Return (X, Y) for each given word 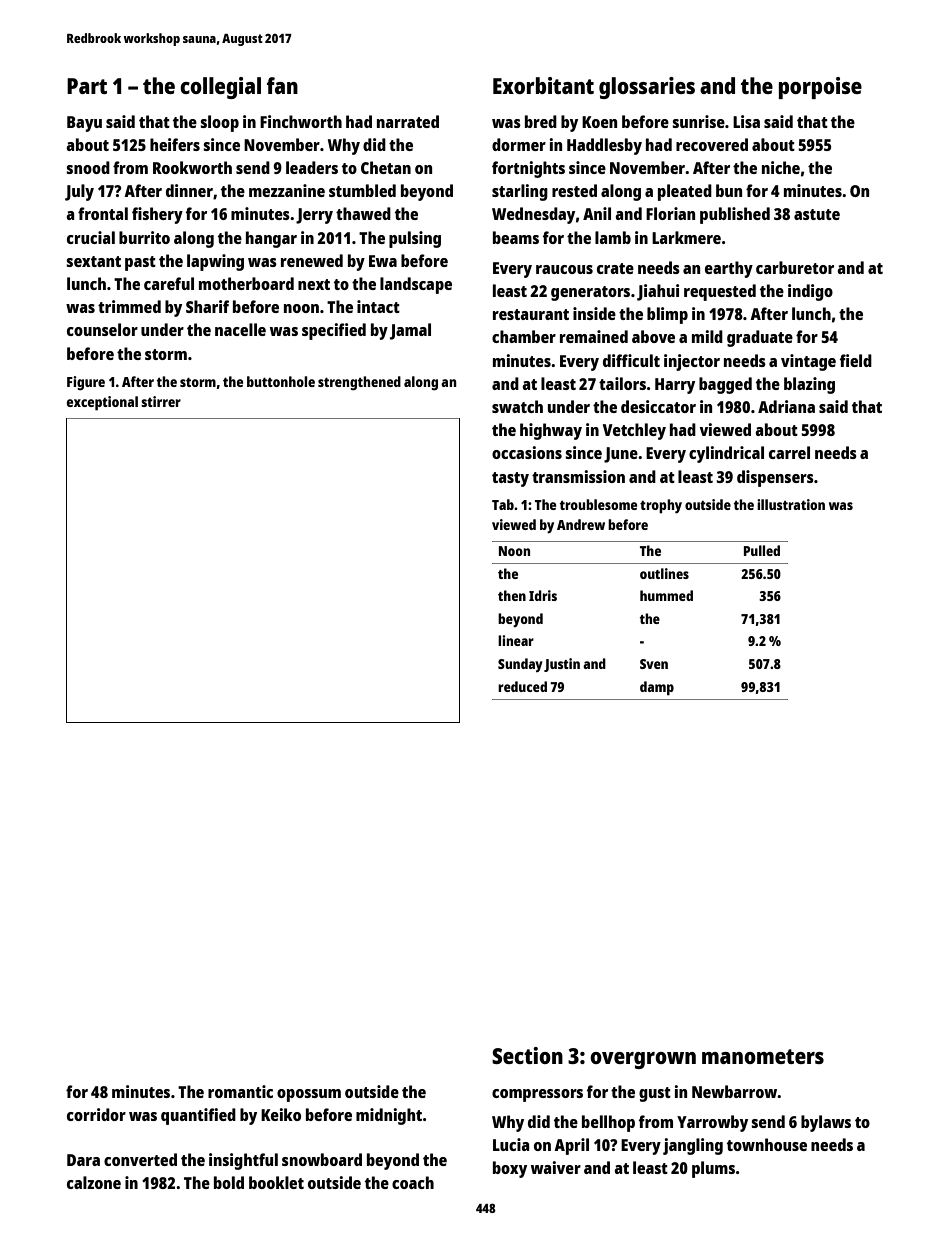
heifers (175, 144)
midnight (389, 1116)
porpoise (820, 88)
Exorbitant (543, 85)
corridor (96, 1114)
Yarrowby (712, 1123)
